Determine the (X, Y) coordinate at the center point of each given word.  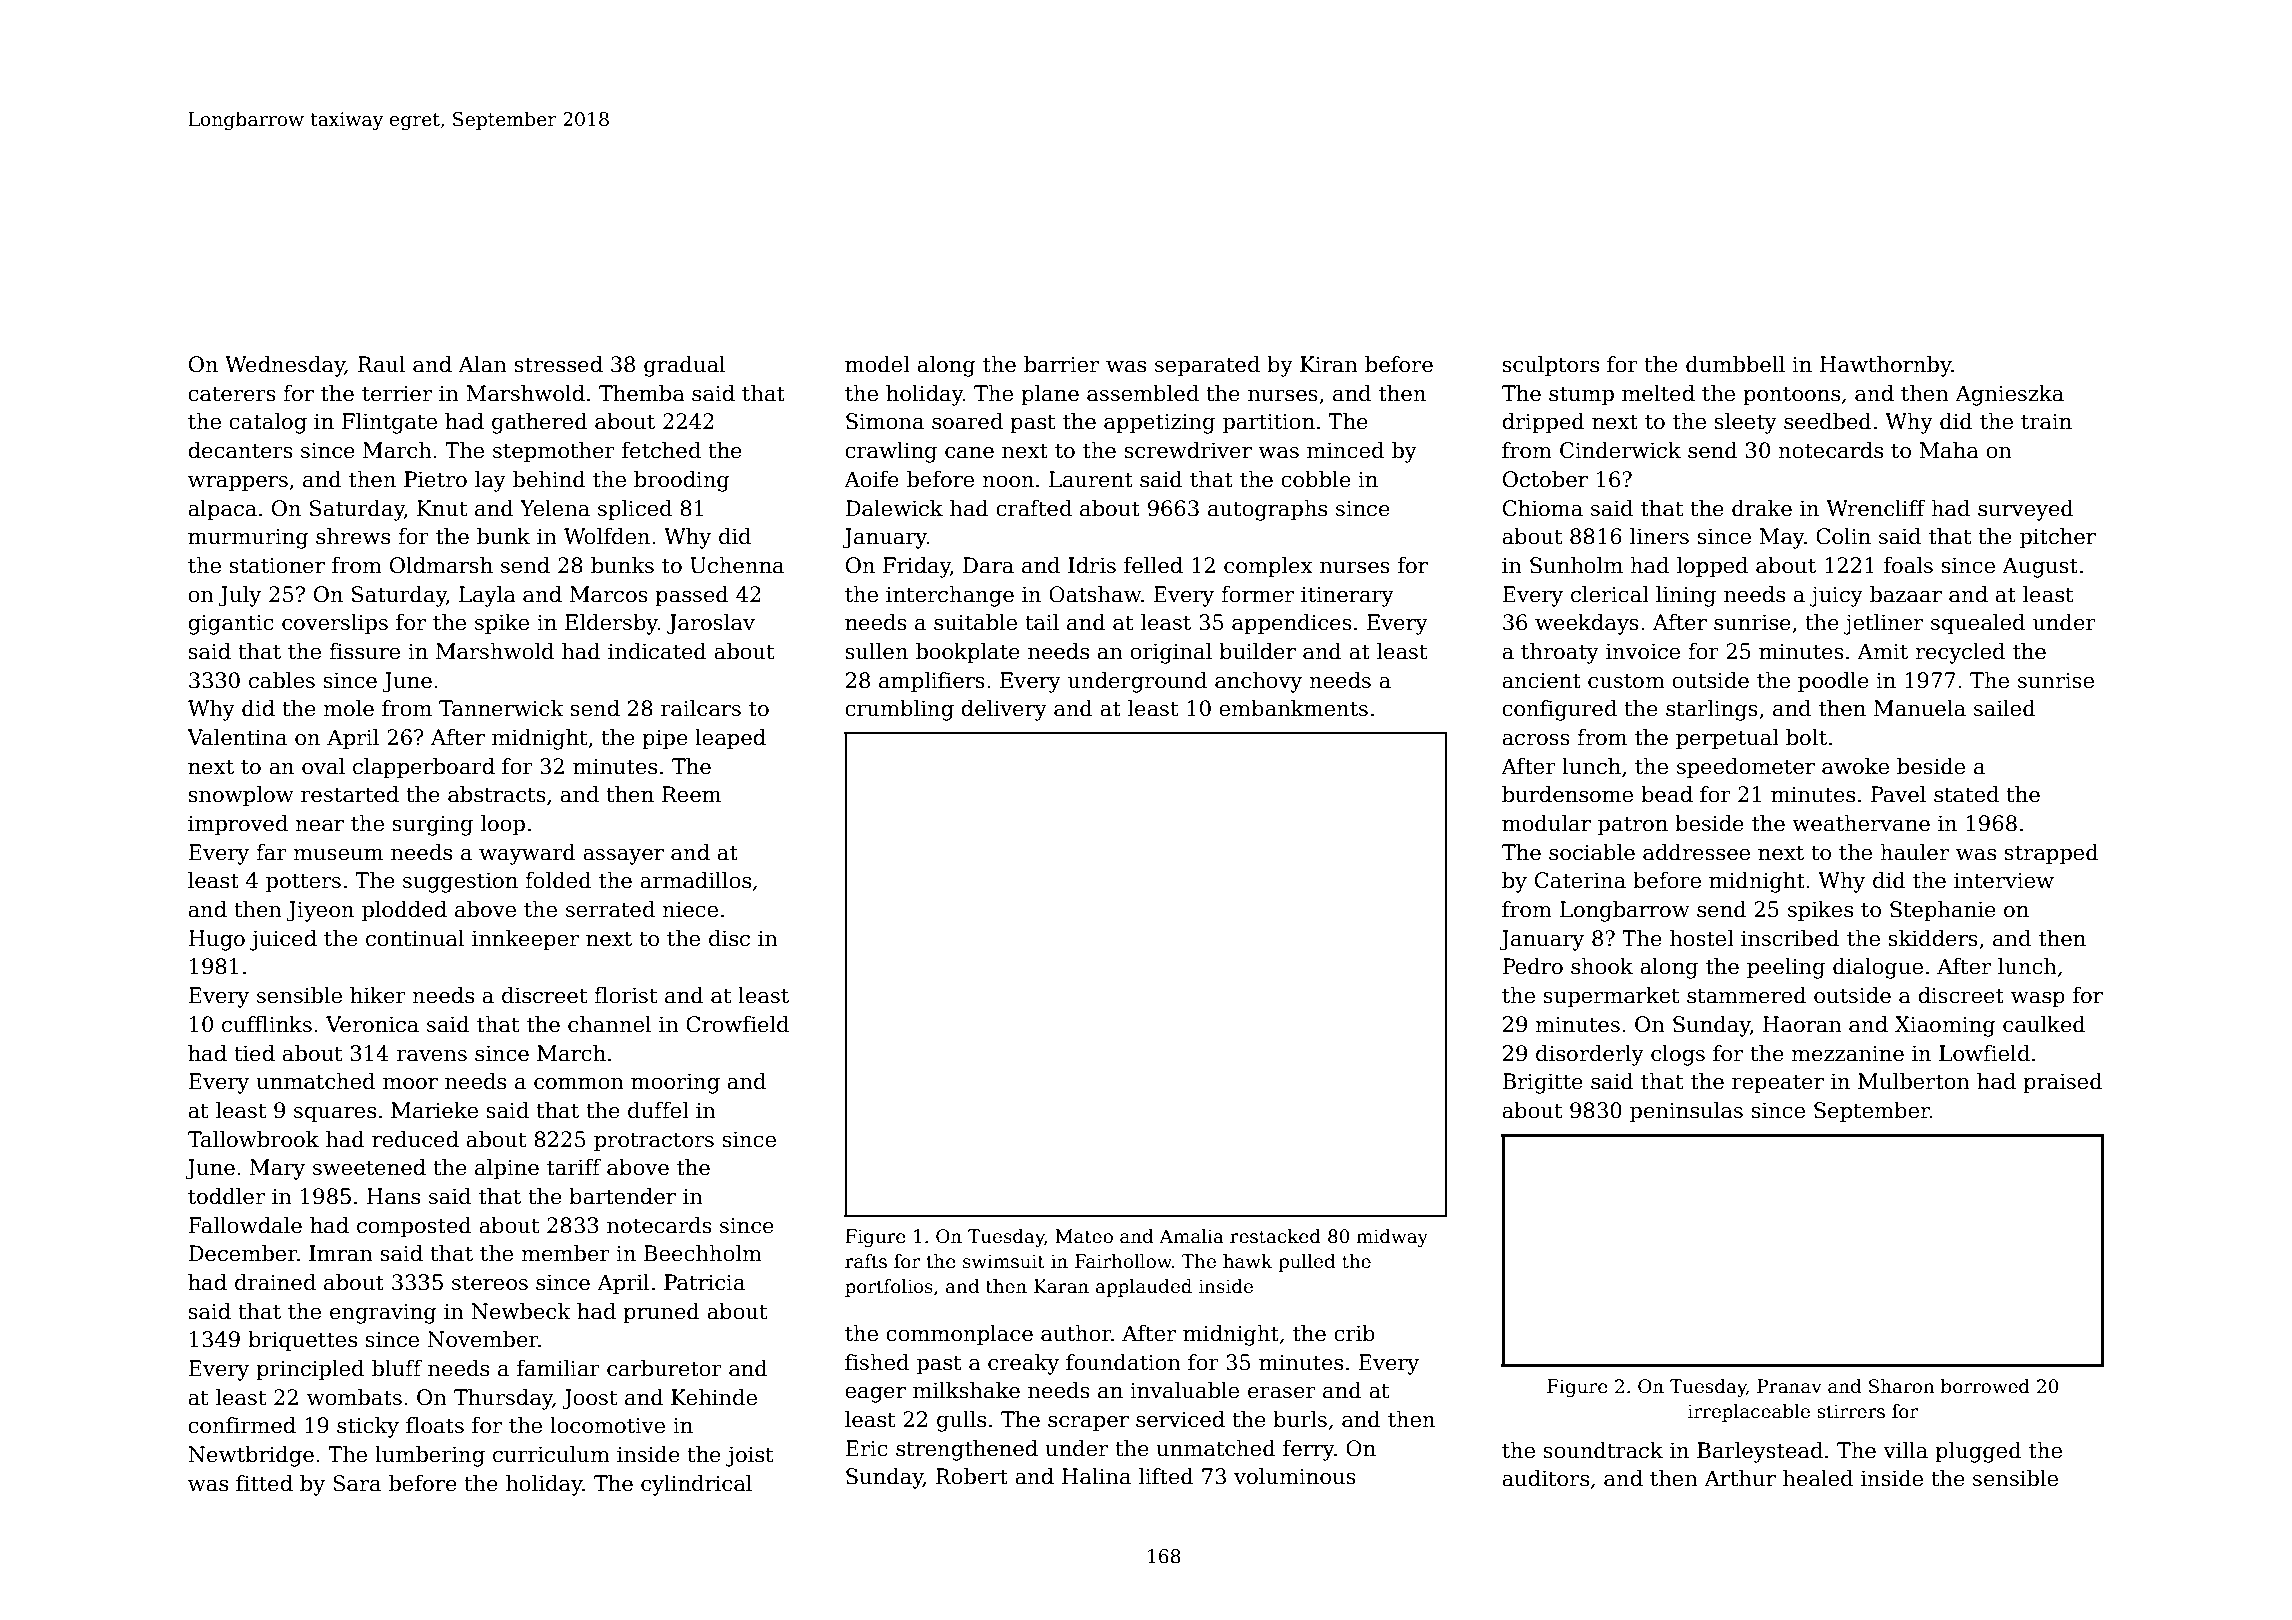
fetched (661, 450)
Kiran (1329, 364)
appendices (1292, 624)
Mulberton (1914, 1081)
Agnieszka (2009, 395)
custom (1626, 681)
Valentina (237, 737)
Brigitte (1543, 1083)
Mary (277, 1169)
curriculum (551, 1454)
